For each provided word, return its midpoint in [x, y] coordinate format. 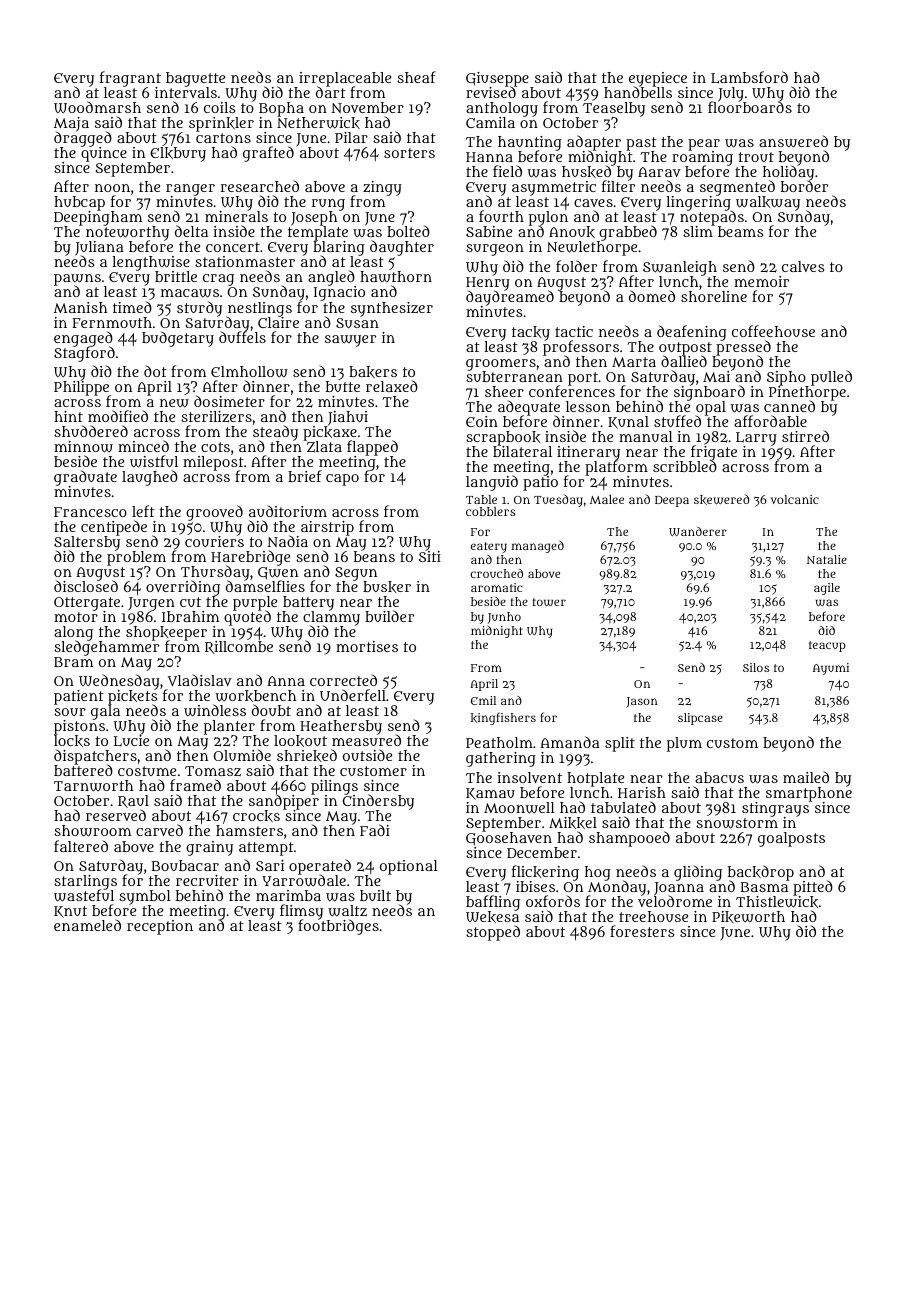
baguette [195, 79]
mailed [806, 777]
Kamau [490, 794]
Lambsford [749, 77]
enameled [87, 925]
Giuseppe [497, 79]
